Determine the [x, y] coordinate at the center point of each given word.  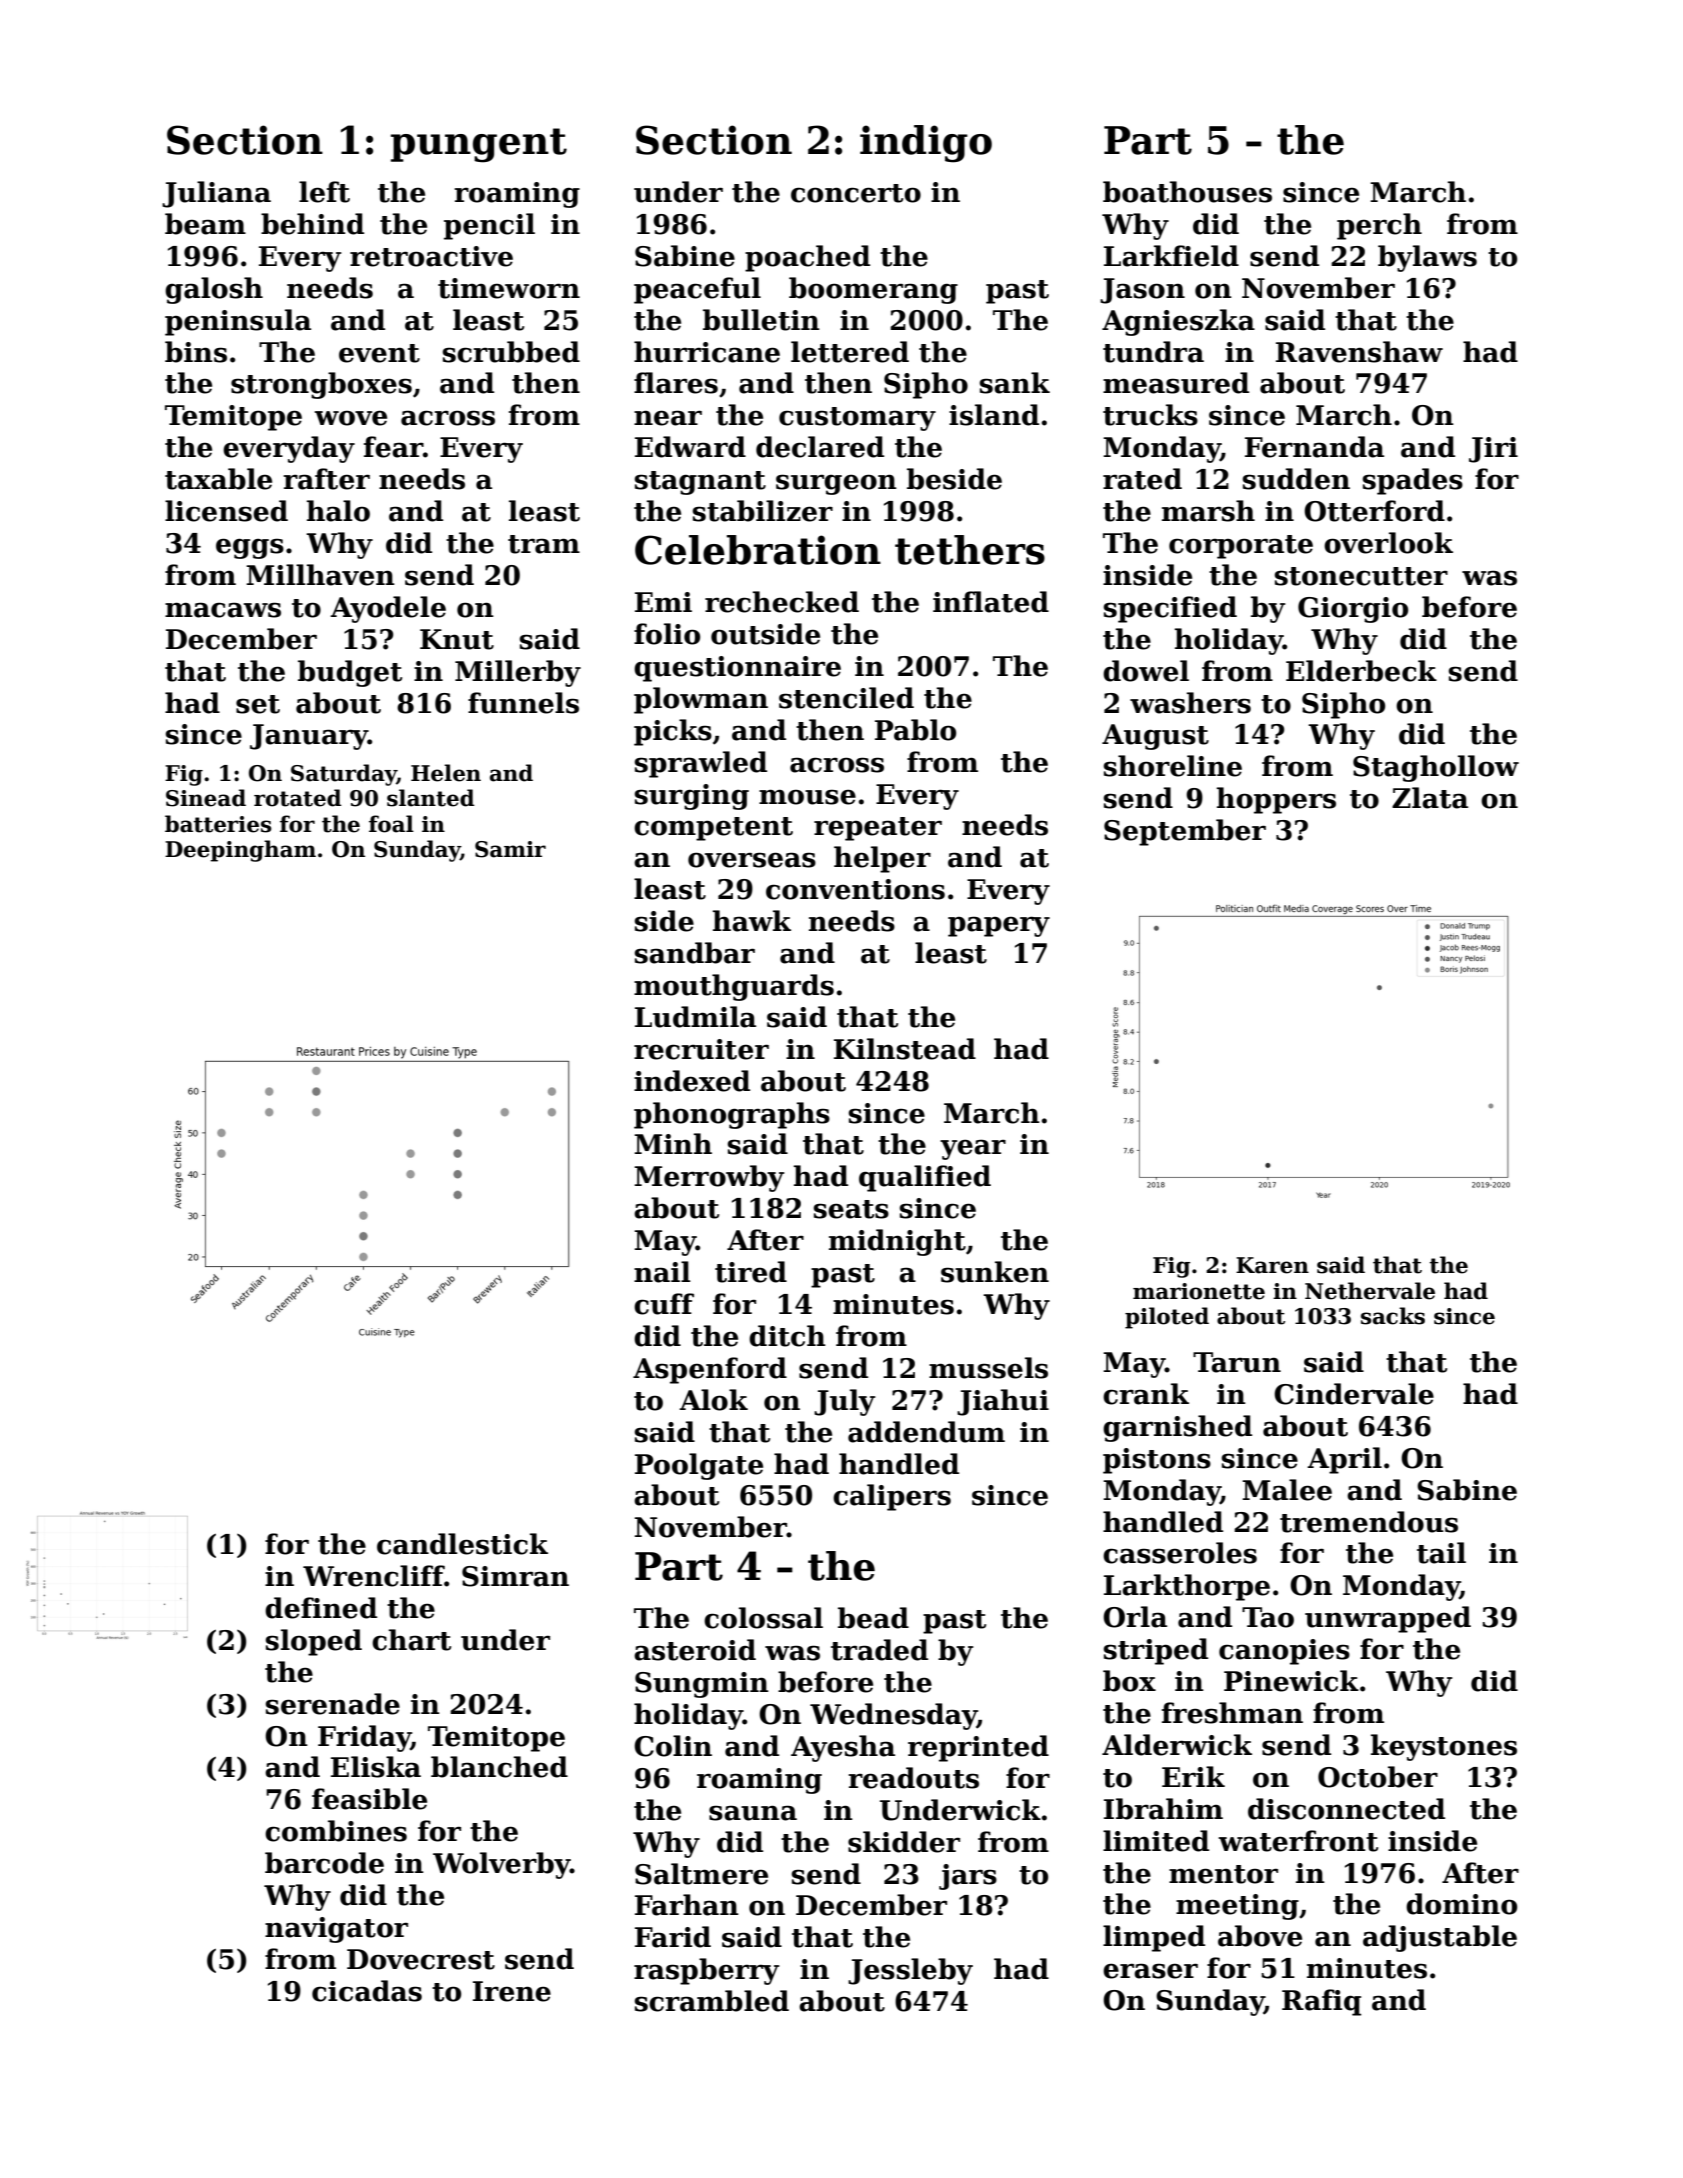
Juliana [216, 194]
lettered [850, 352]
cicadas [367, 1991]
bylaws [1427, 258]
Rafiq [1321, 2002]
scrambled [712, 2001]
